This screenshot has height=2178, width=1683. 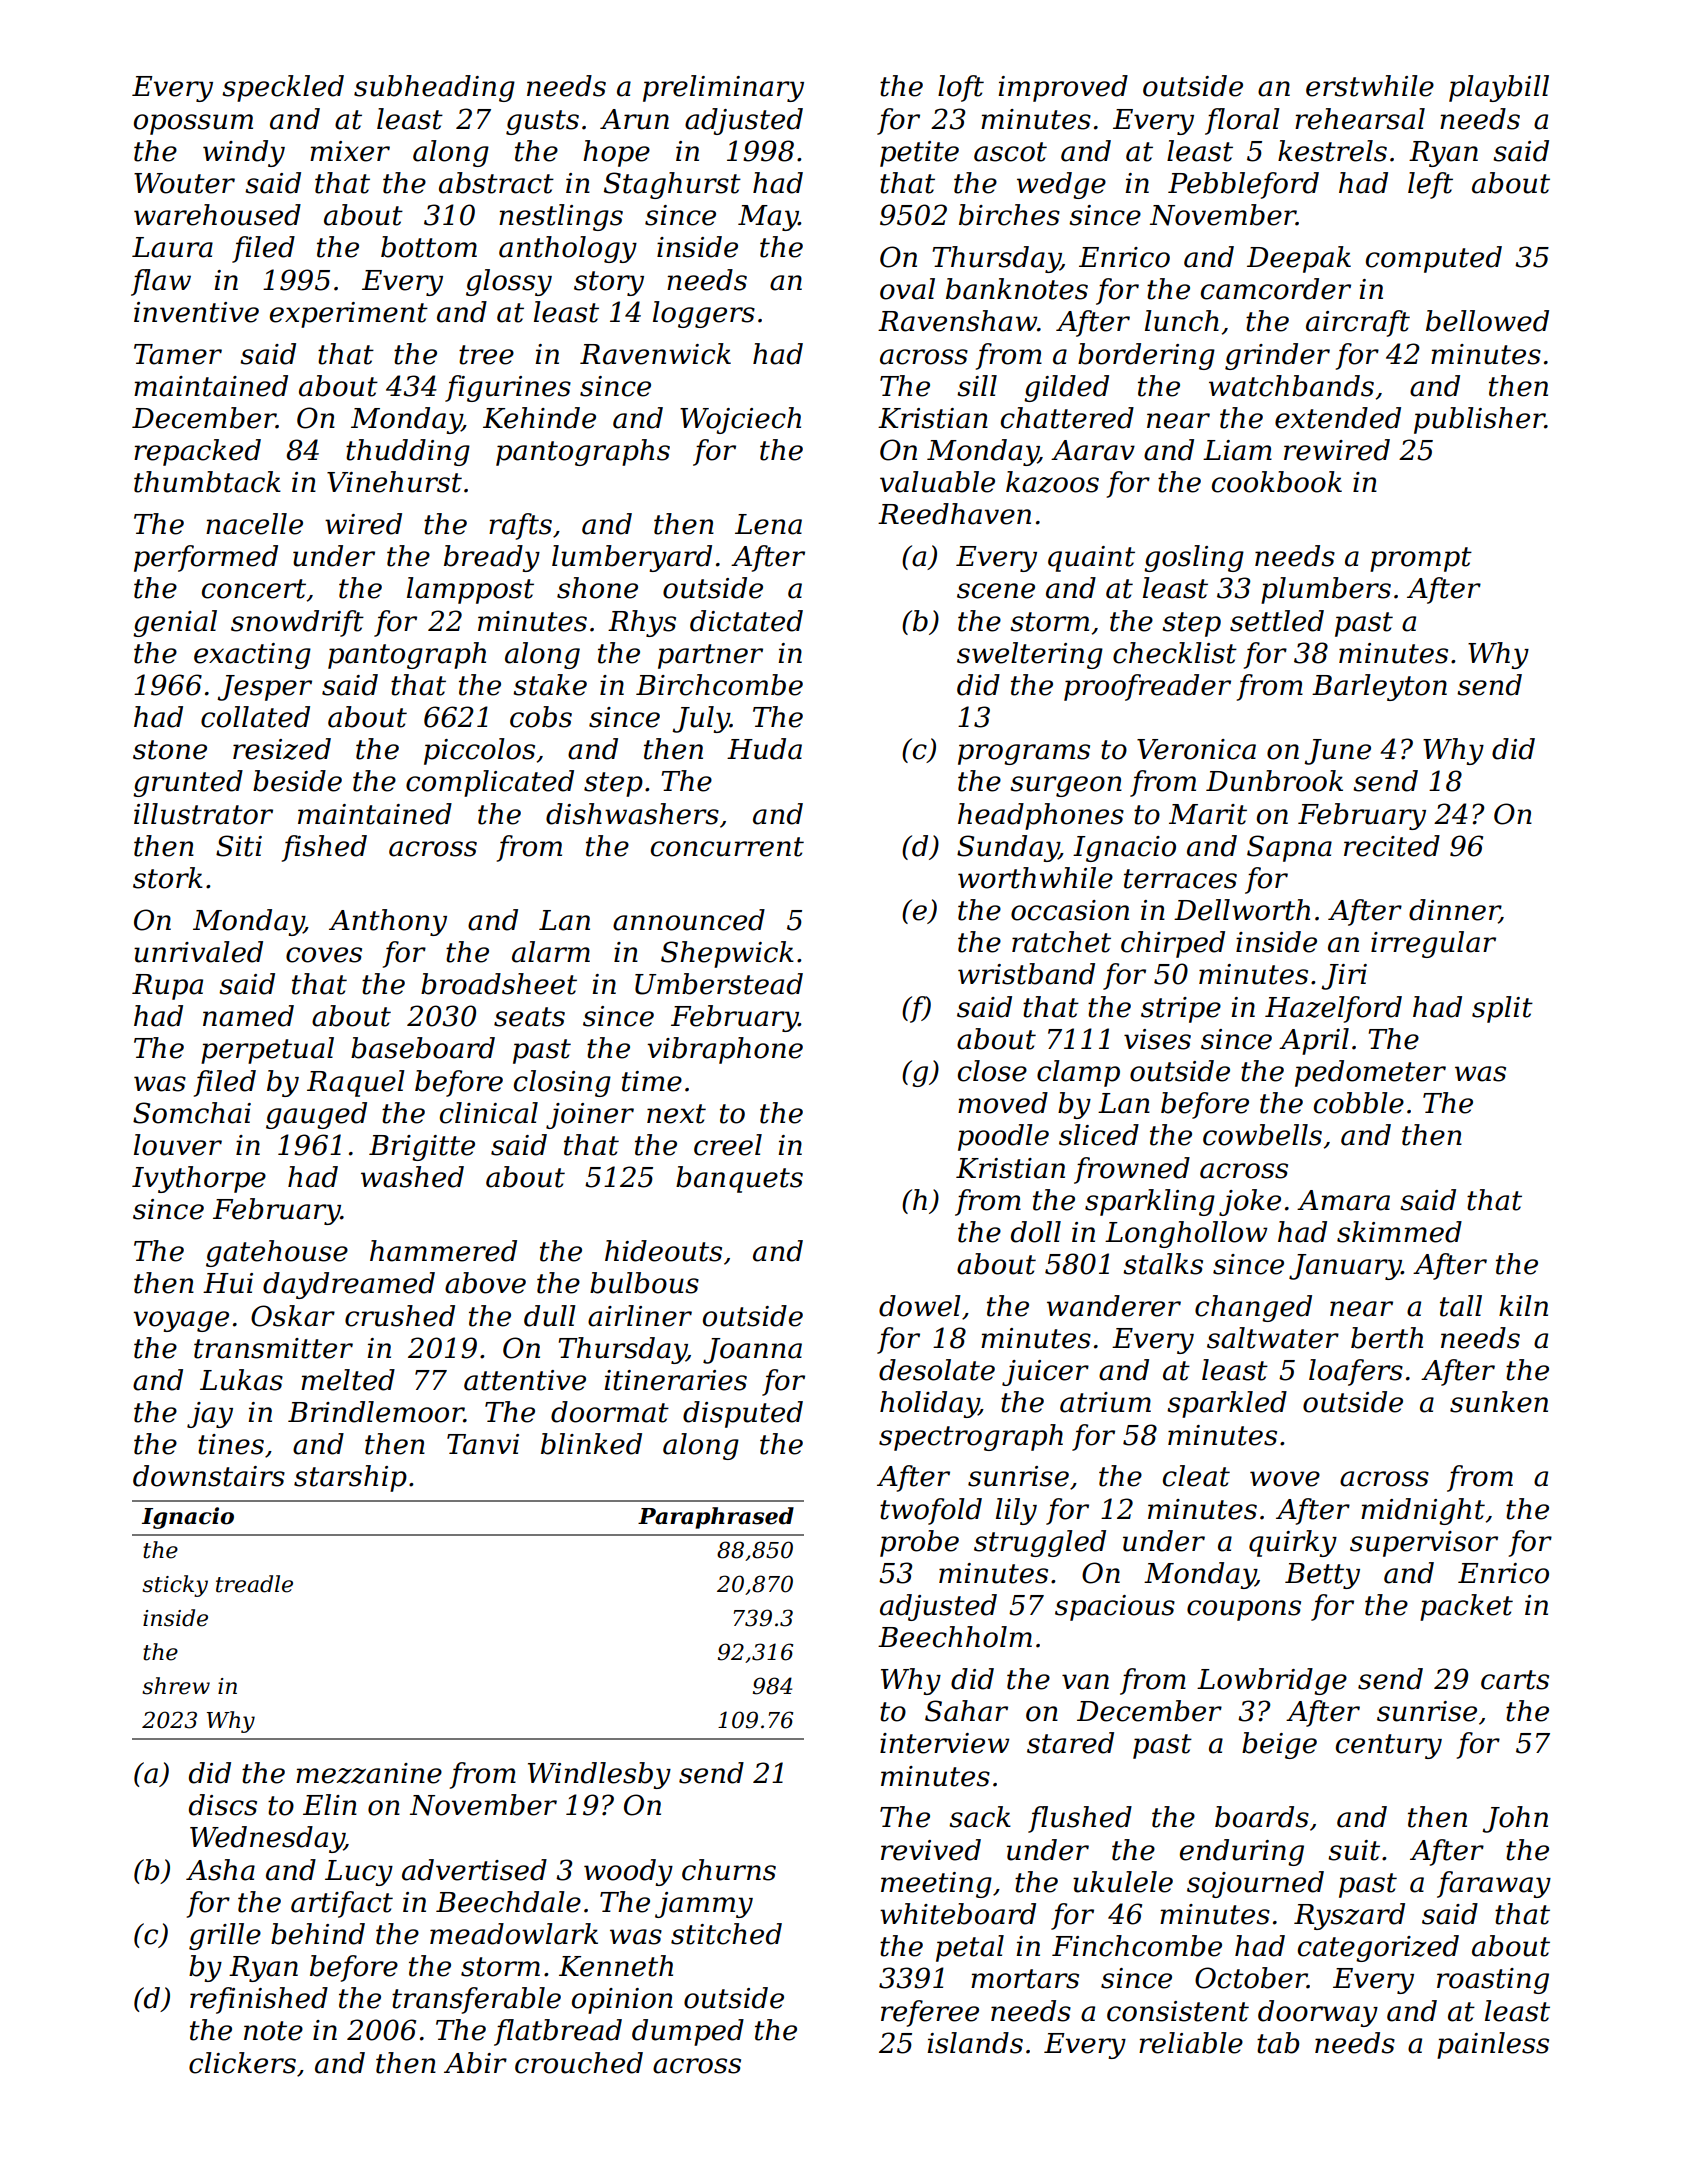 I want to click on Staghurst, so click(x=672, y=185).
